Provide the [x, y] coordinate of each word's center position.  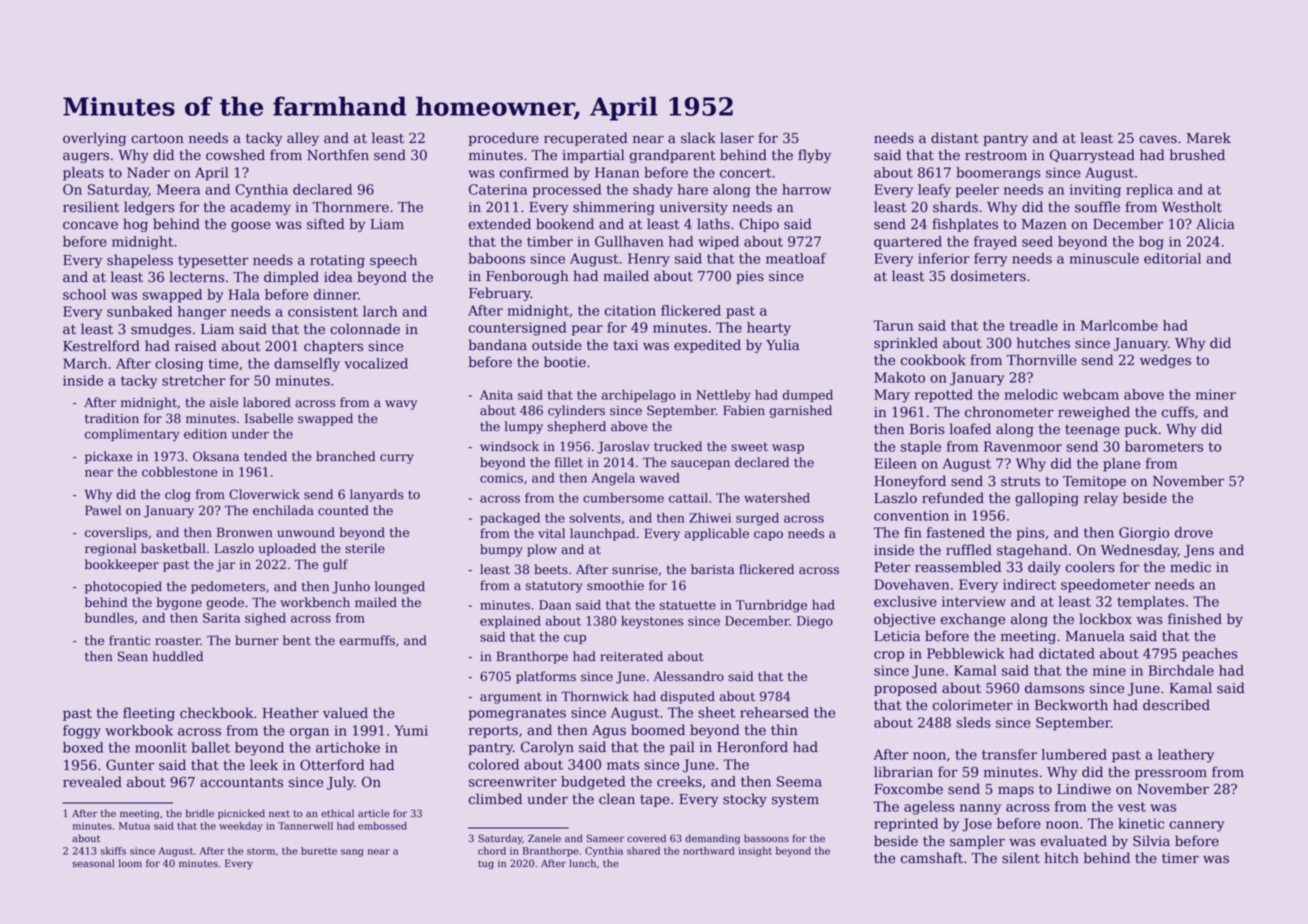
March [85, 363]
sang [352, 853]
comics [501, 478]
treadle [1034, 325]
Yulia [782, 345]
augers [86, 157]
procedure [503, 139]
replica [1149, 191]
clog [178, 495]
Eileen [895, 463]
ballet [210, 747]
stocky [745, 800]
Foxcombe [908, 789]
